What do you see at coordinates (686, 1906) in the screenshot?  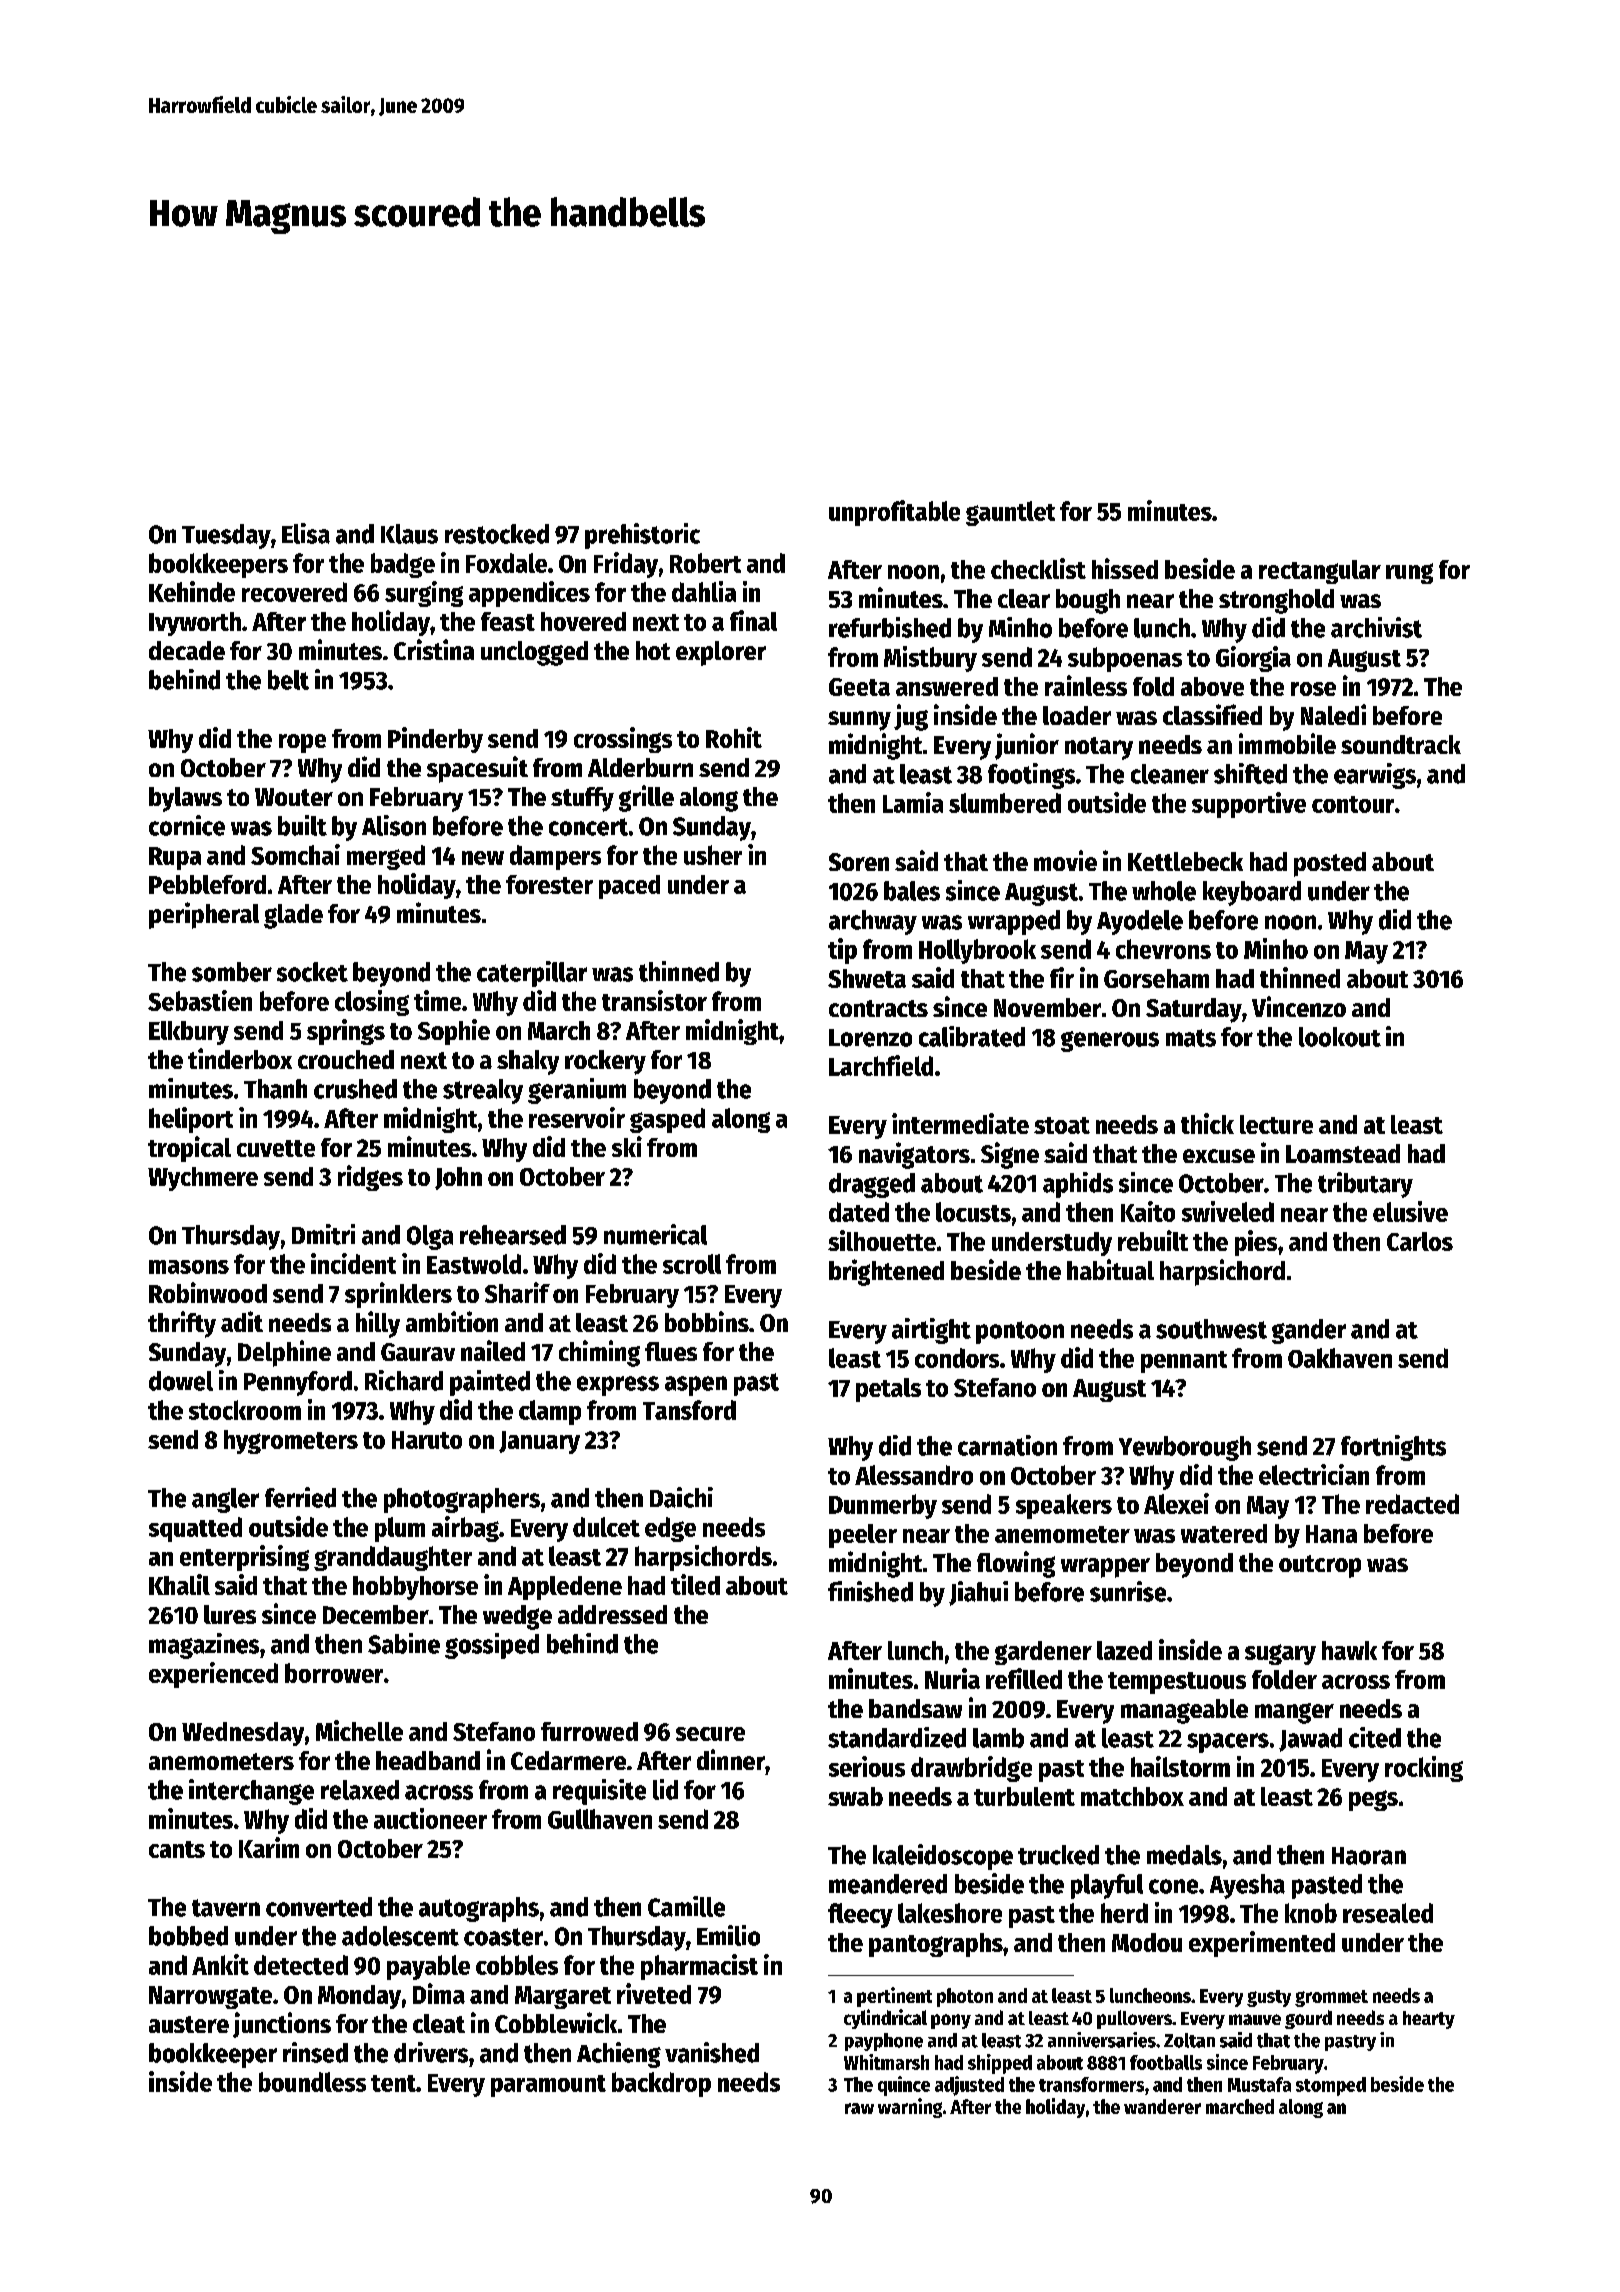 I see `Camille` at bounding box center [686, 1906].
